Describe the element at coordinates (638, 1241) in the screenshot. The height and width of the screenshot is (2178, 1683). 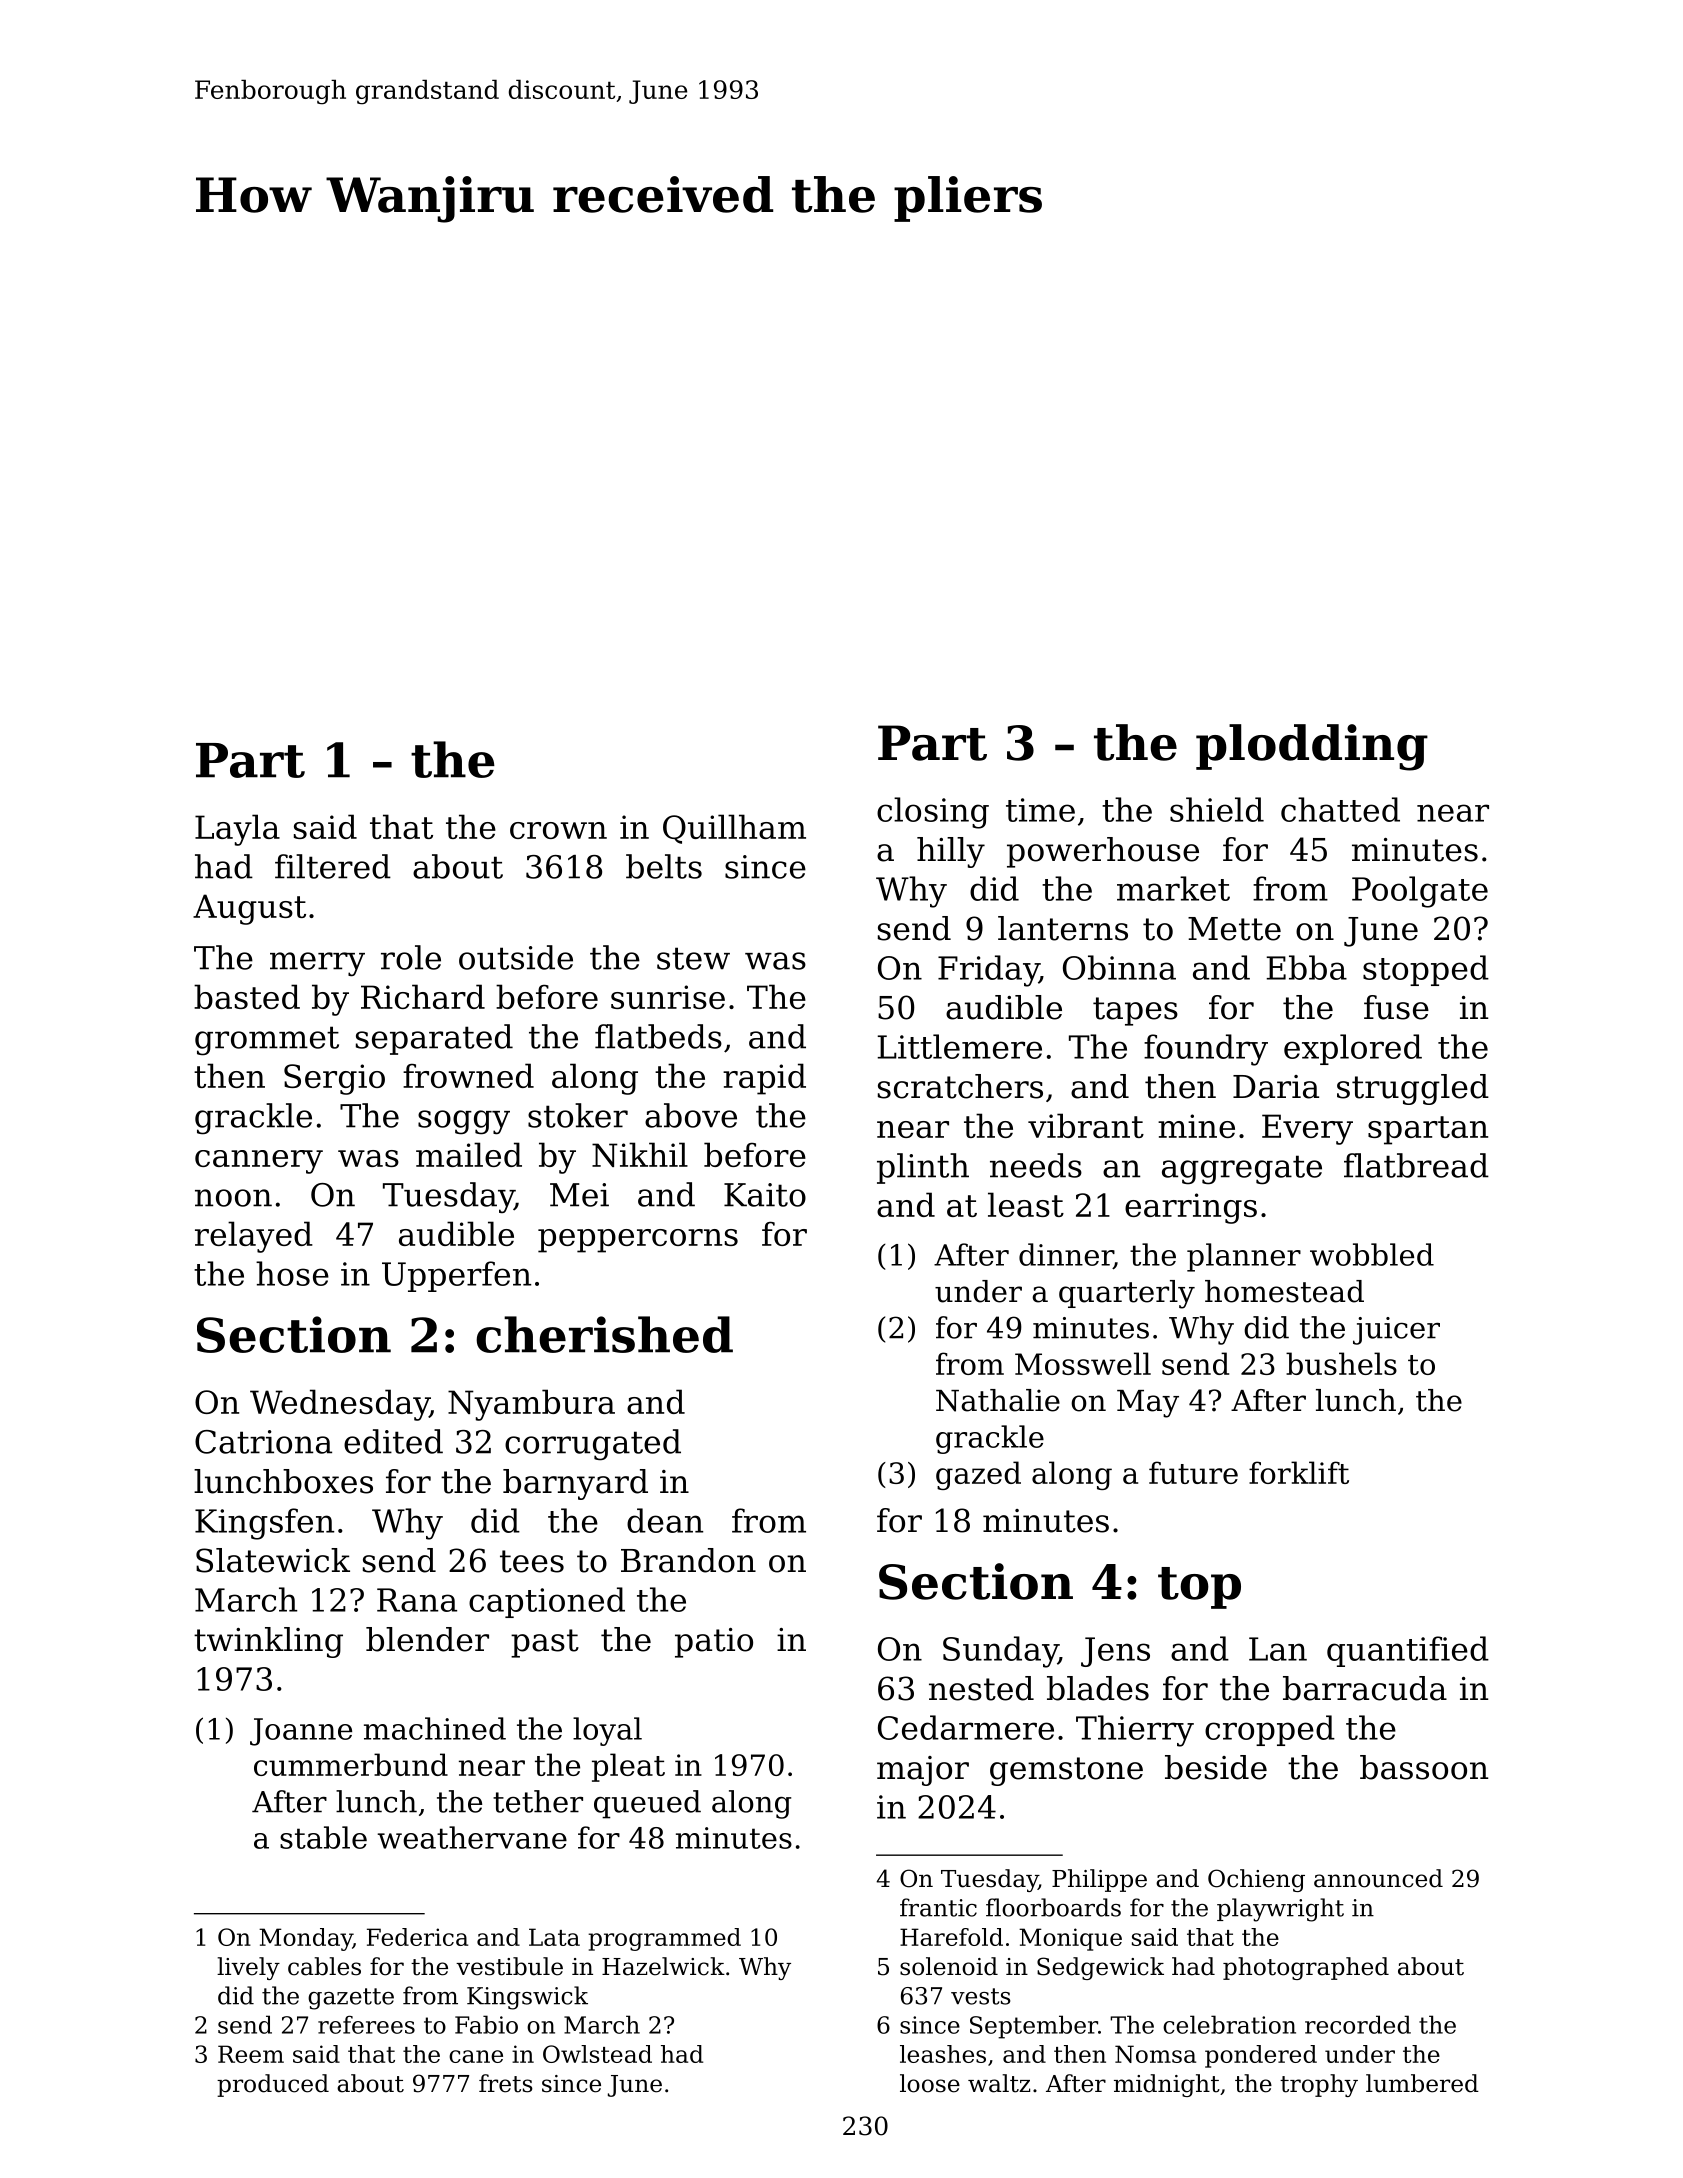
I see `peppercorns` at that location.
